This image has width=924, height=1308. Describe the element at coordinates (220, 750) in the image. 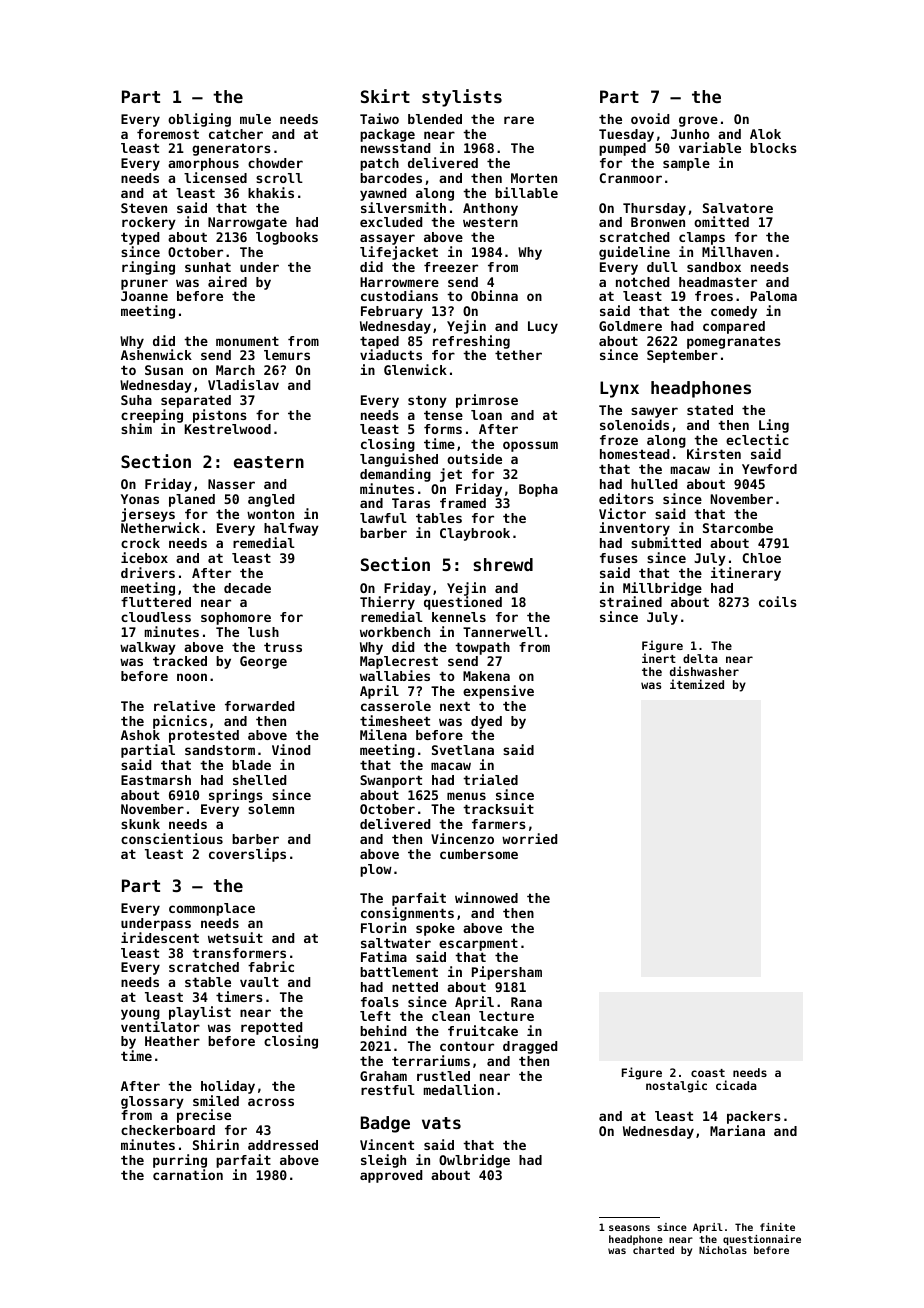

I see `sandstorm` at that location.
